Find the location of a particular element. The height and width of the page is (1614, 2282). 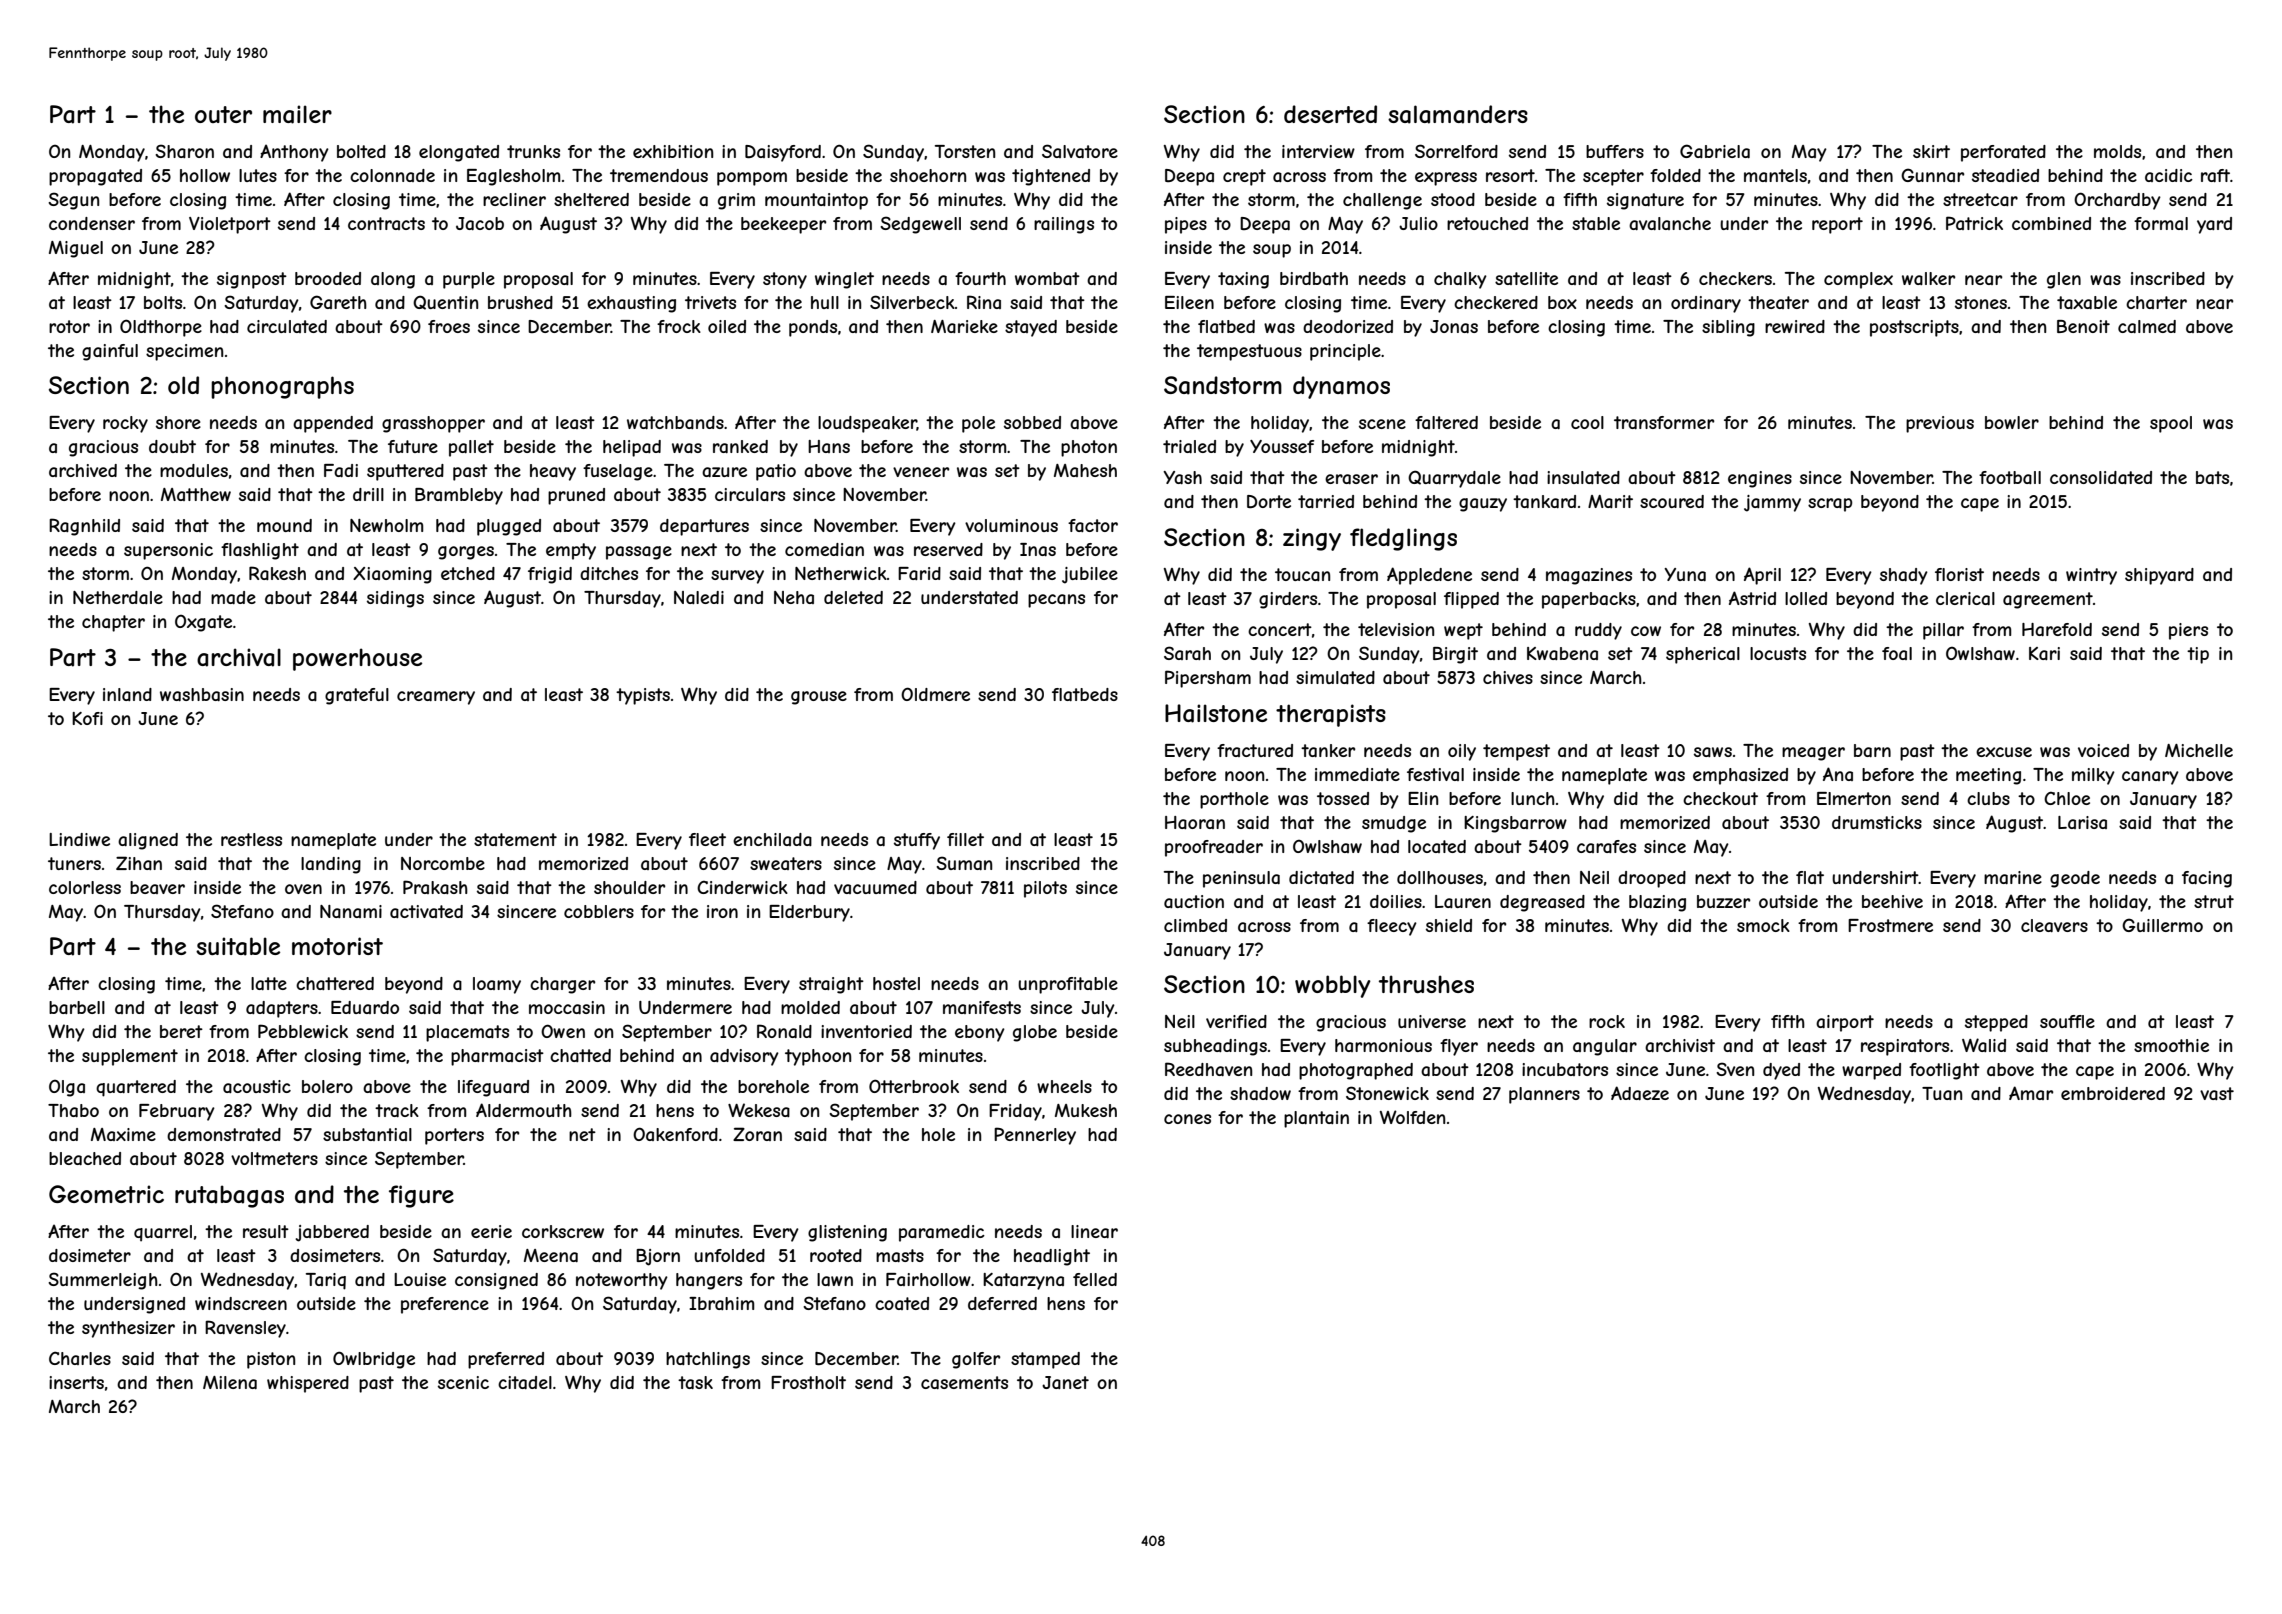

Owlbridge is located at coordinates (374, 1360).
